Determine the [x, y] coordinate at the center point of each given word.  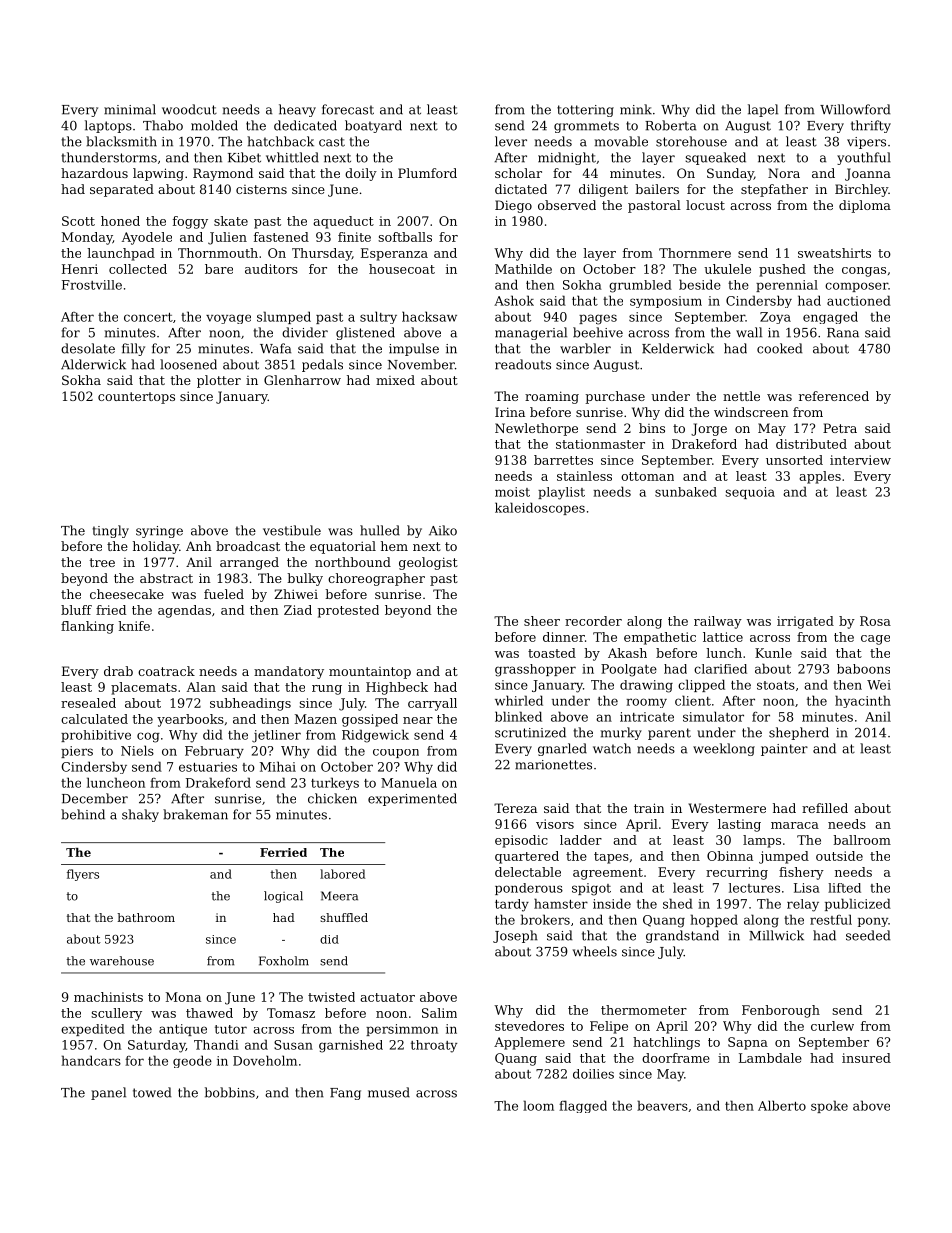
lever [511, 141]
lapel [763, 110]
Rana [843, 333]
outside [839, 856]
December [95, 798]
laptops [108, 126]
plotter [219, 381]
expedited [93, 1030]
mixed [395, 380]
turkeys [335, 783]
